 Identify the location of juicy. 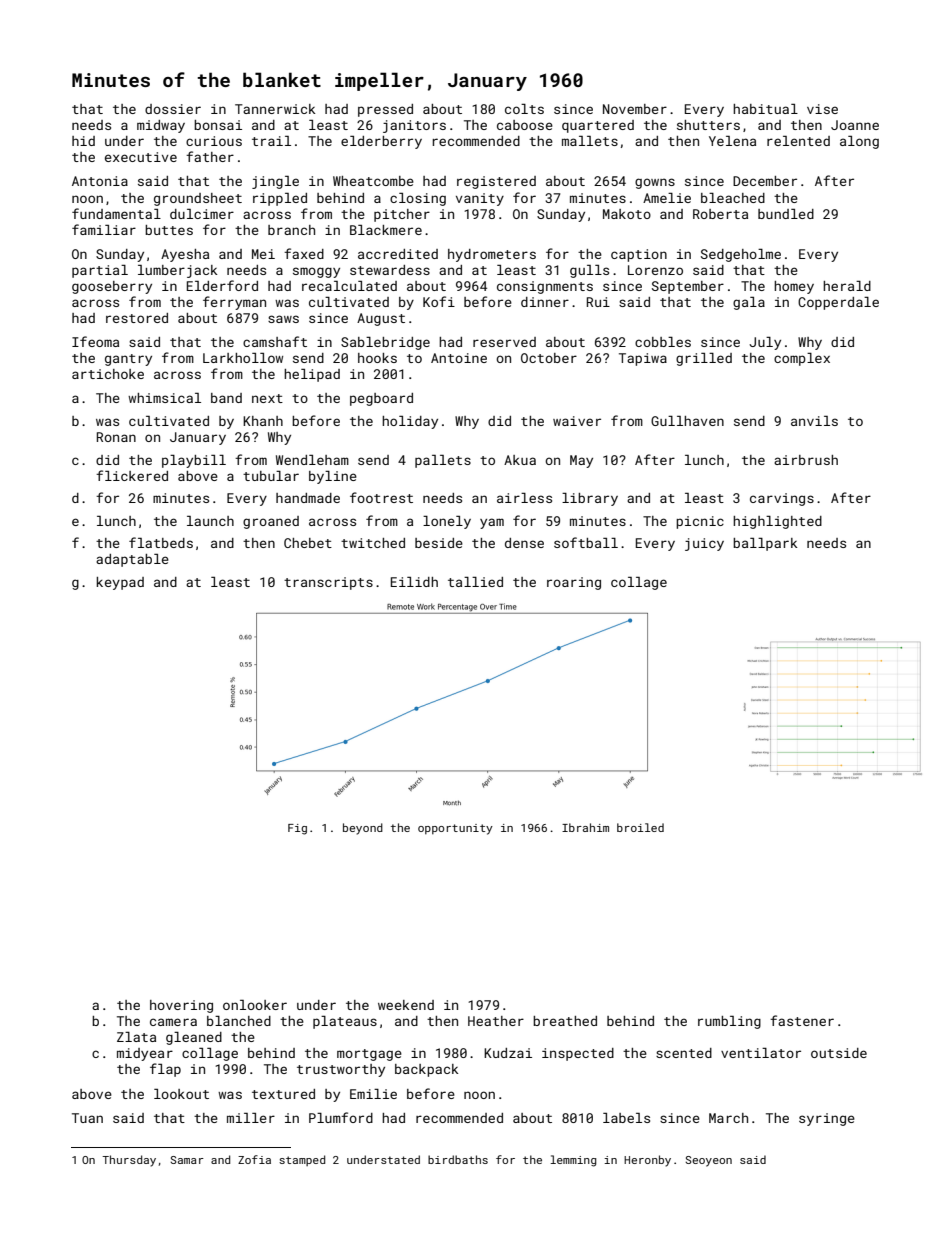
(704, 544).
